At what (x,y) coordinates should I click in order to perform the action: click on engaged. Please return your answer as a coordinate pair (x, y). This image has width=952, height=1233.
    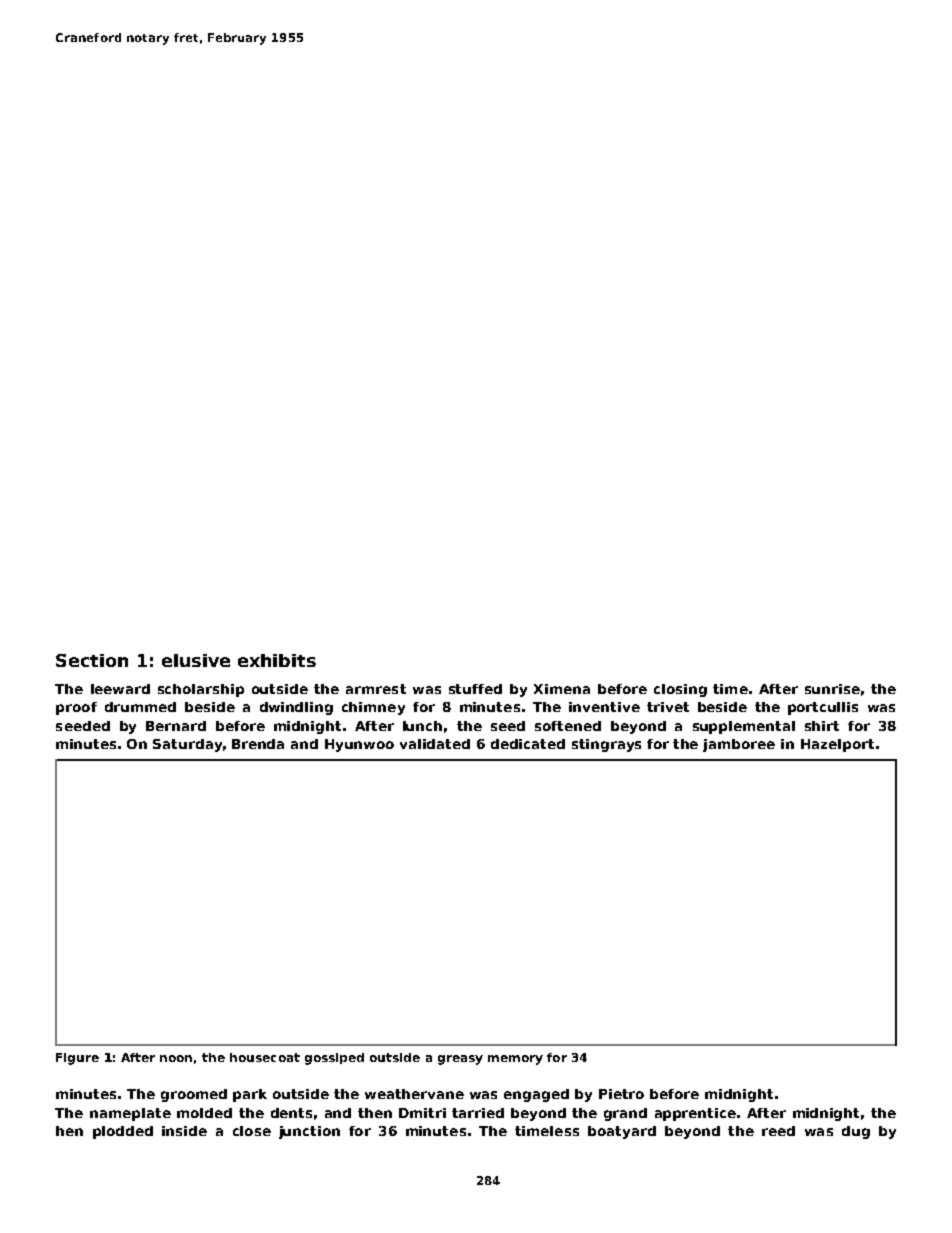
    Looking at the image, I should click on (536, 1095).
